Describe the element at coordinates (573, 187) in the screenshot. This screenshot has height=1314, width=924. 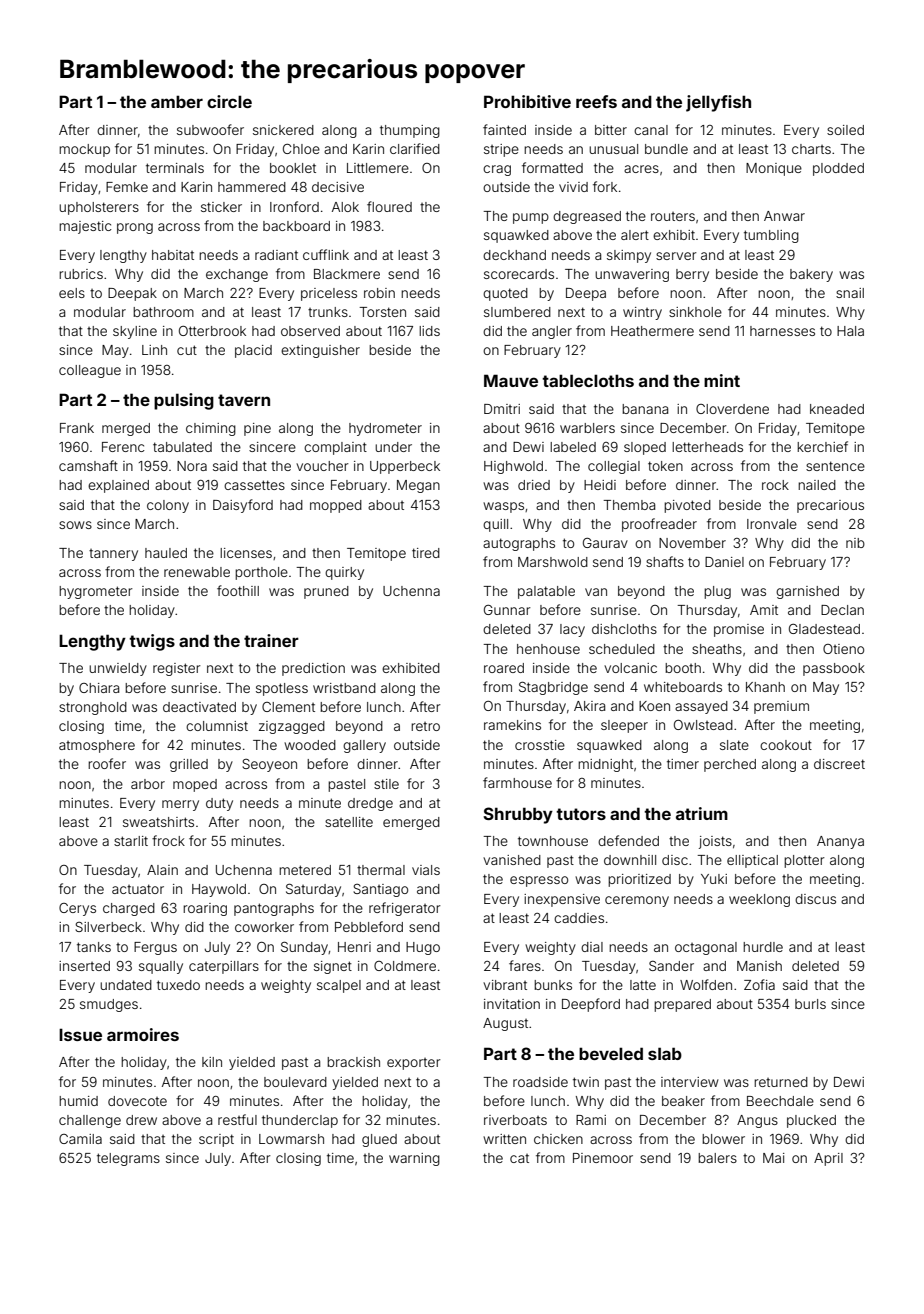
I see `vivid` at that location.
